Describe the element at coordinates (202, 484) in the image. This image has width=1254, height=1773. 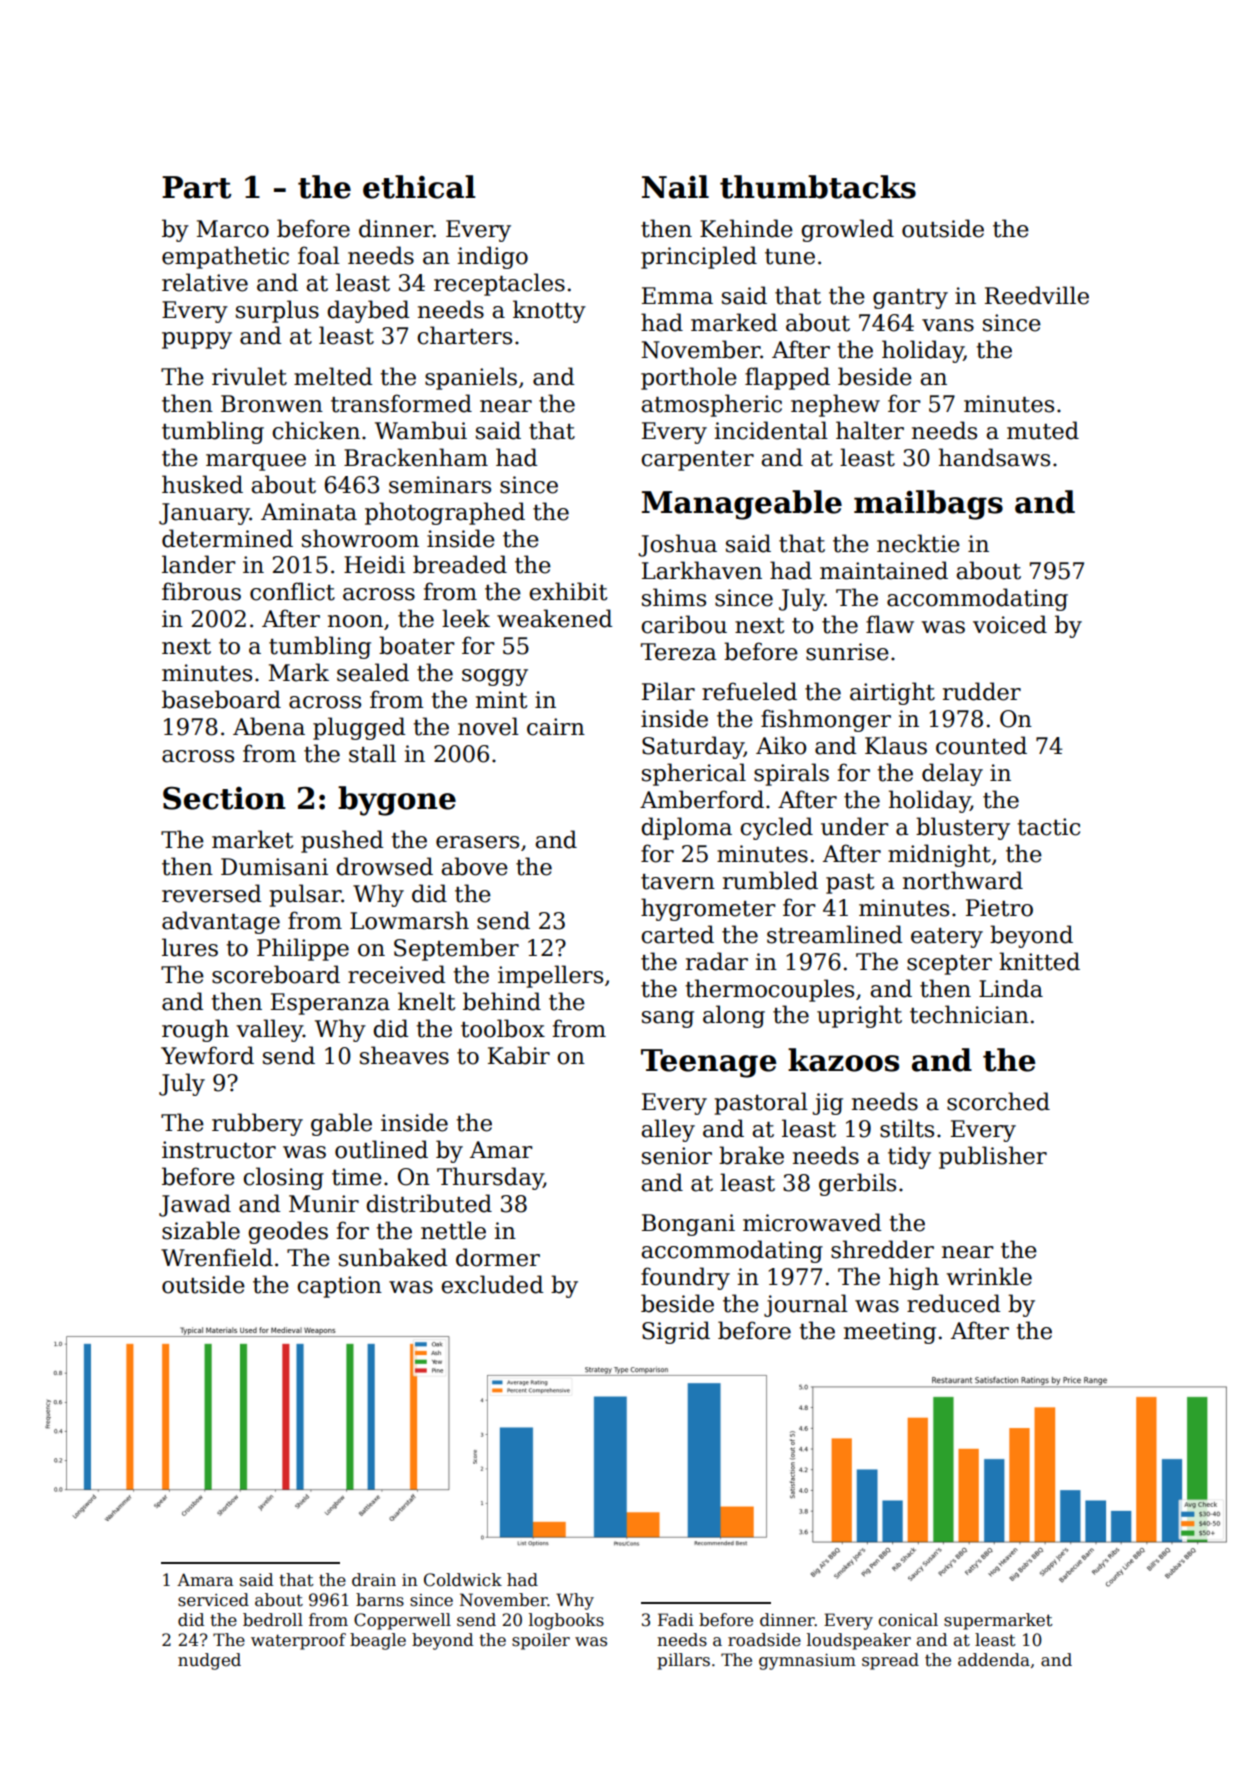
I see `husked` at that location.
